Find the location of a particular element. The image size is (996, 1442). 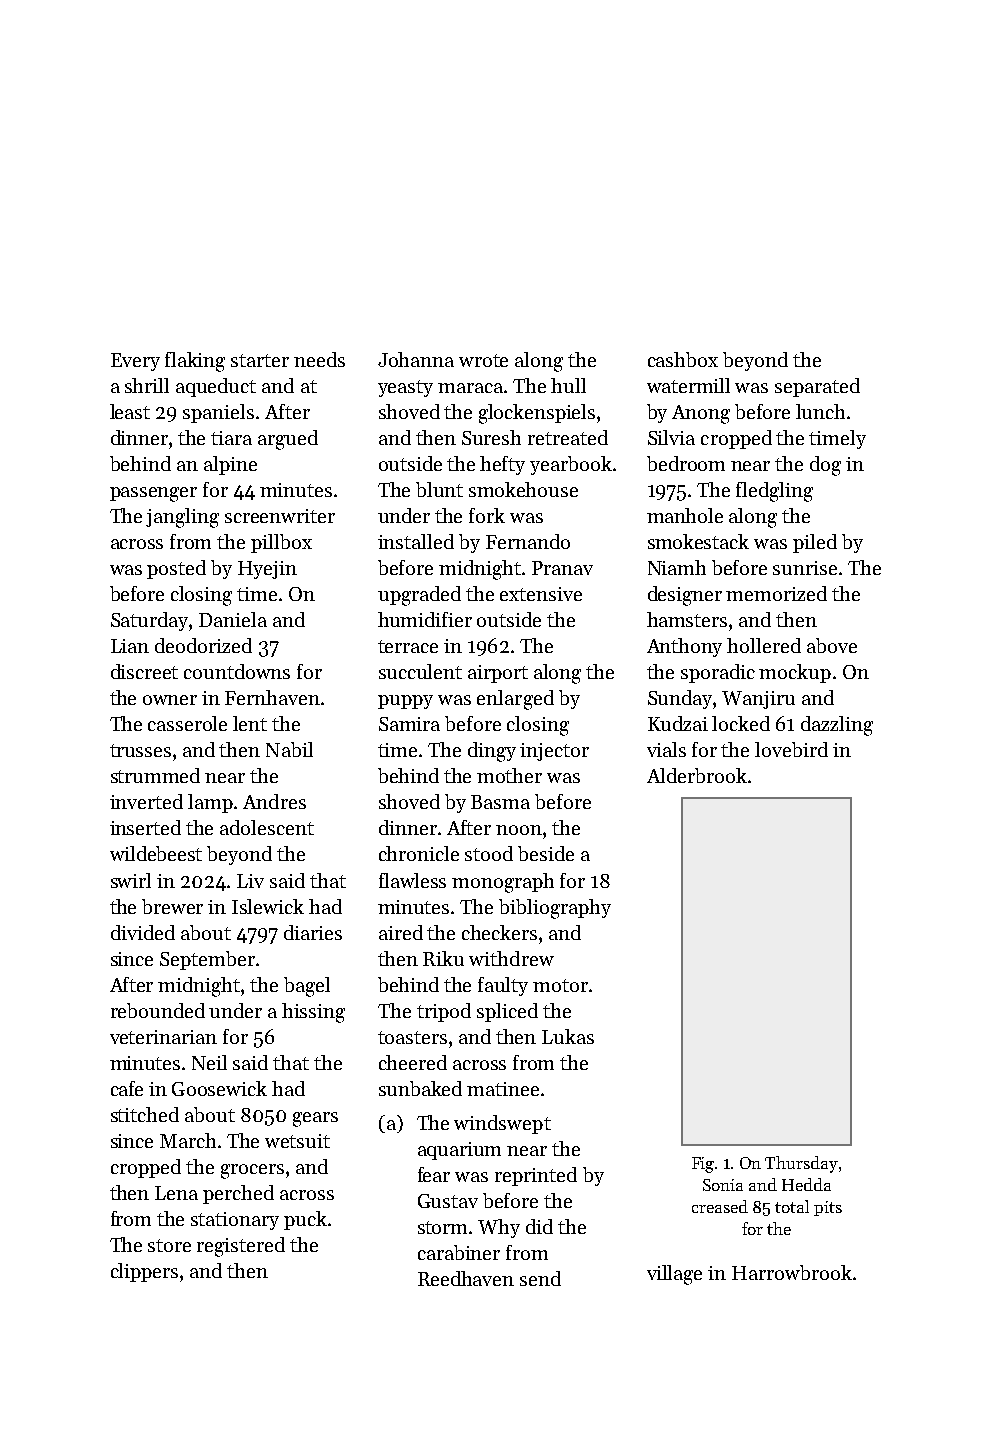

hissing is located at coordinates (313, 1013).
